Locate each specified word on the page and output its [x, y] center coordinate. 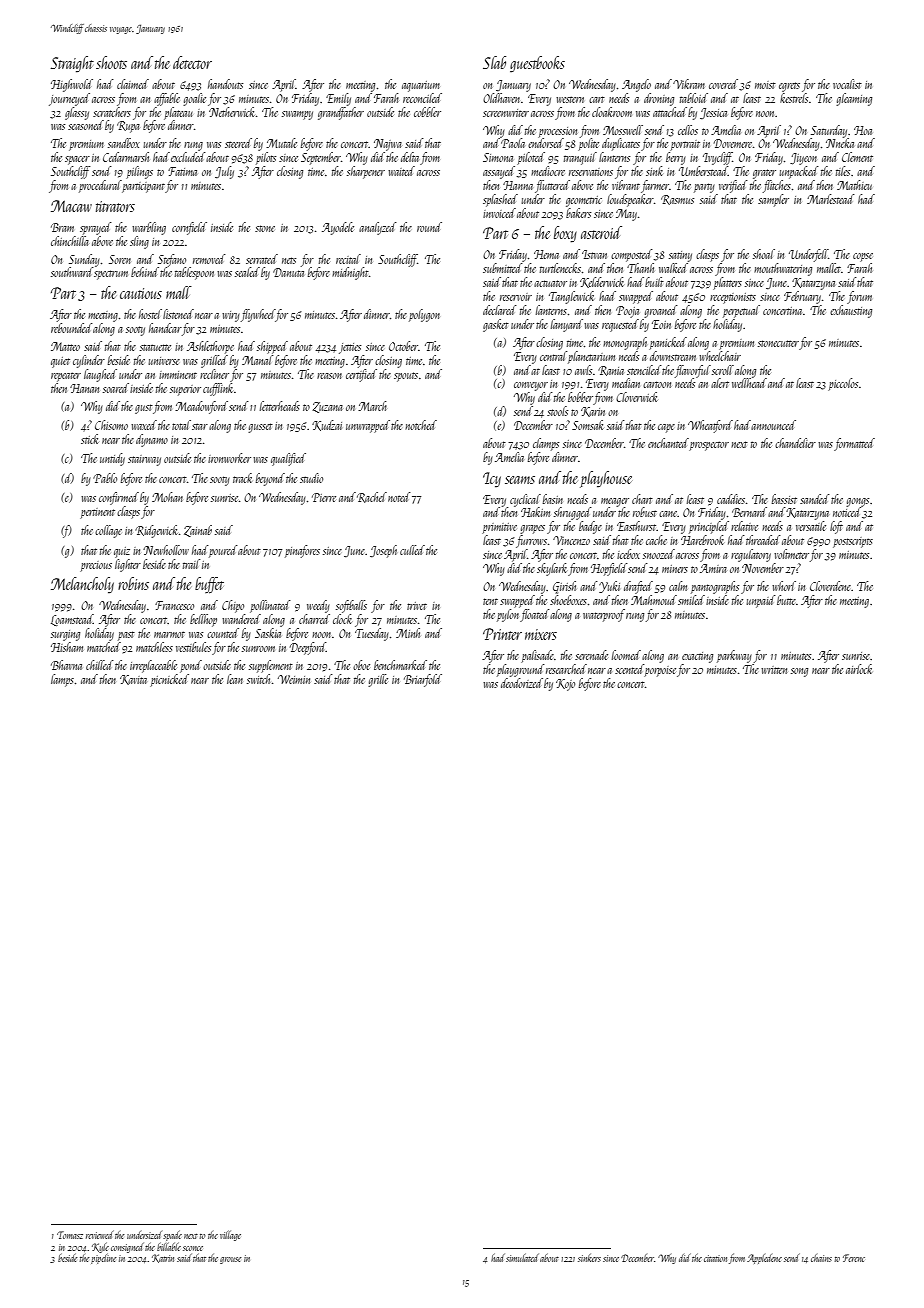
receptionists [733, 298]
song [799, 672]
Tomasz [70, 1235]
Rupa [128, 127]
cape [666, 428]
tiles [843, 171]
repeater [66, 377]
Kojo [565, 685]
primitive [499, 528]
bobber [580, 397]
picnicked [169, 680]
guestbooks [537, 64]
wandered [241, 619]
